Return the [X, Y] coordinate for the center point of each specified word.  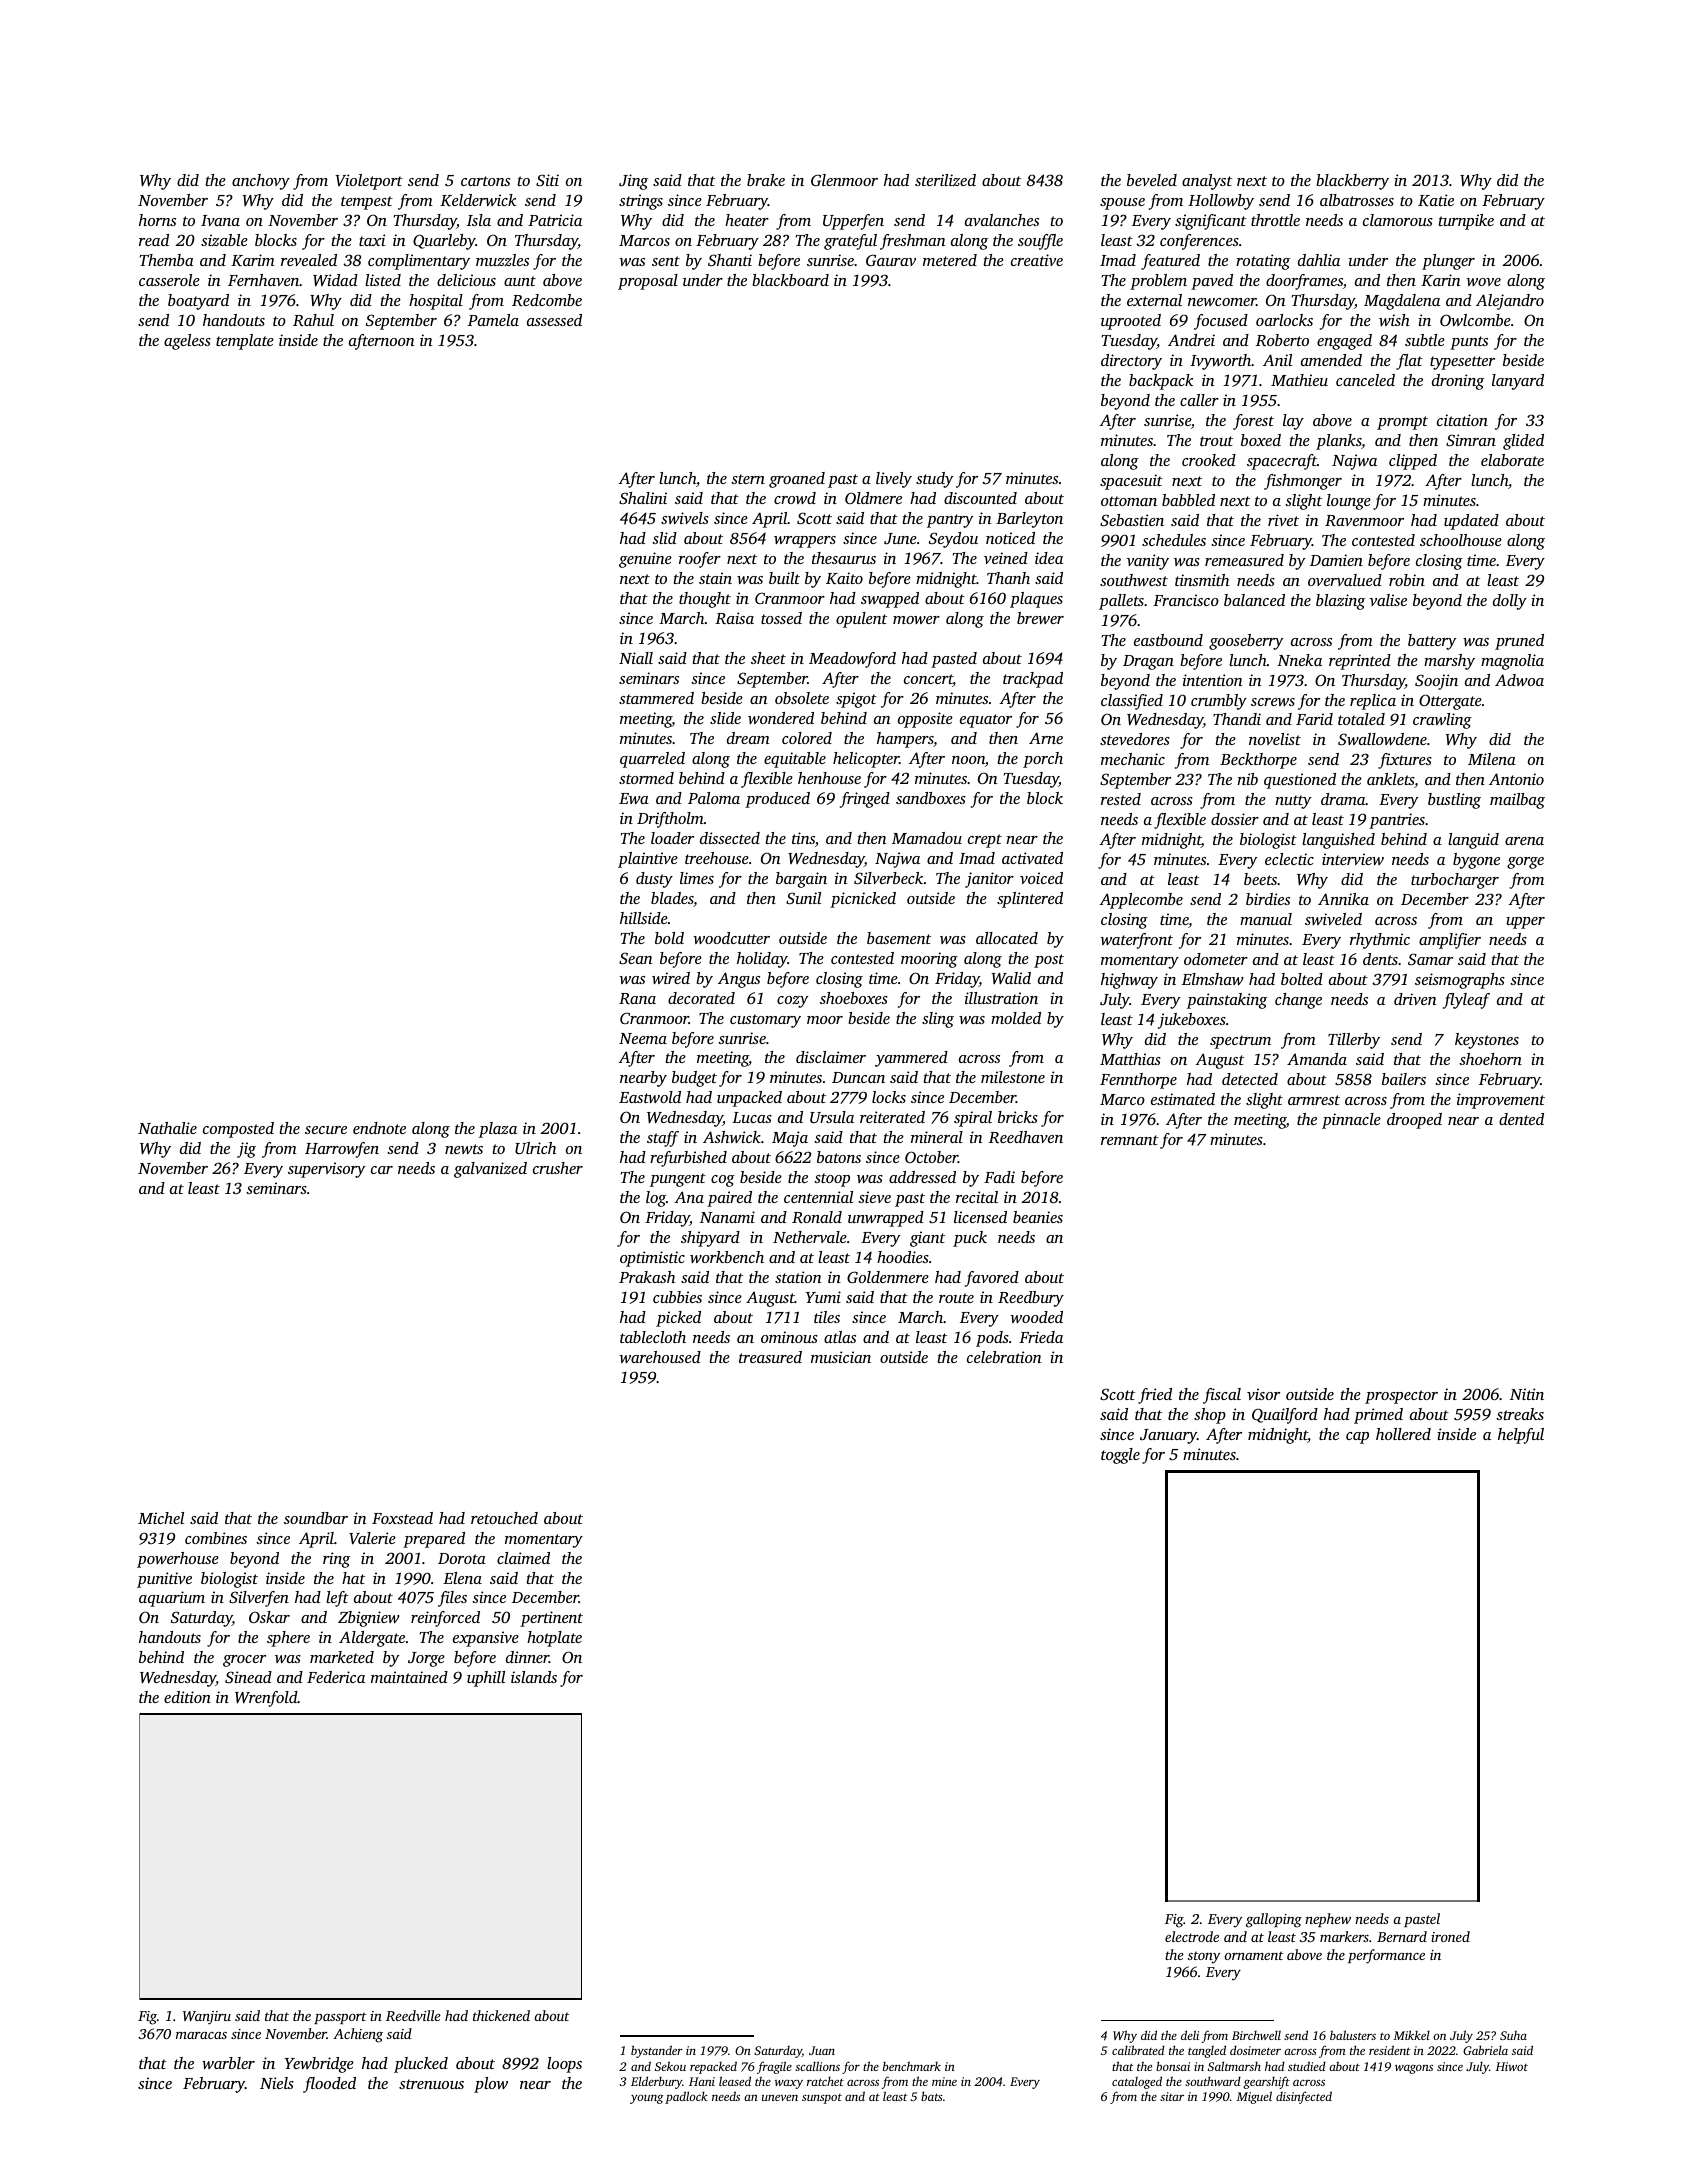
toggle [1120, 1456]
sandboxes [931, 798]
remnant [1129, 1140]
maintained [409, 1677]
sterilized [945, 180]
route [956, 1298]
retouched [504, 1518]
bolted [1302, 979]
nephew [1328, 1920]
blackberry [1352, 182]
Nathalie [167, 1128]
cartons [485, 181]
